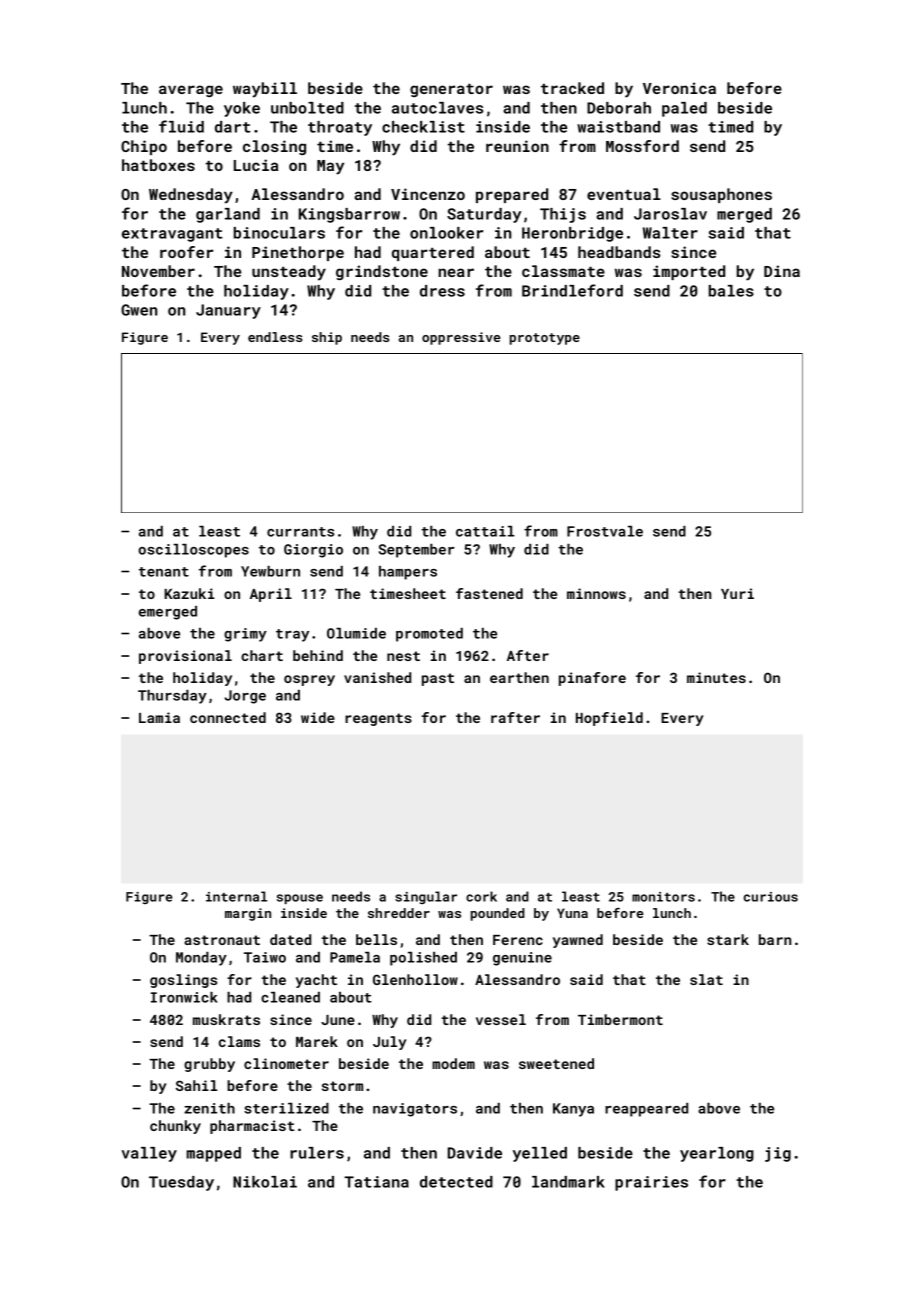  What do you see at coordinates (158, 271) in the screenshot?
I see `November` at bounding box center [158, 271].
